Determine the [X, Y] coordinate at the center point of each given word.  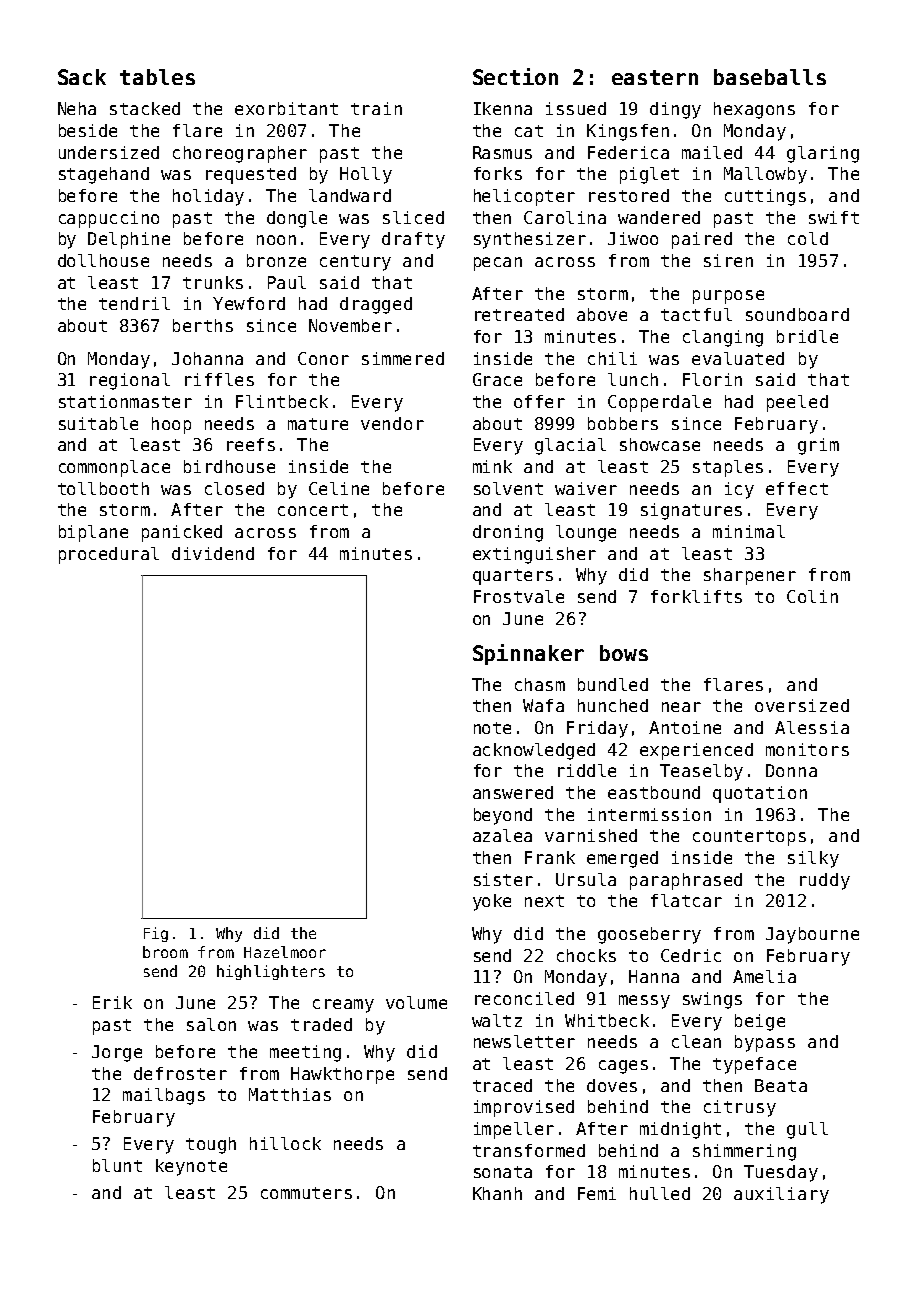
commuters [306, 1193]
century [355, 263]
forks [498, 173]
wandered [659, 217]
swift [834, 217]
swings [712, 1000]
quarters [513, 577]
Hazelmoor [285, 952]
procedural [109, 555]
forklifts [696, 596]
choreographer [240, 154]
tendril [134, 303]
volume [416, 1002]
